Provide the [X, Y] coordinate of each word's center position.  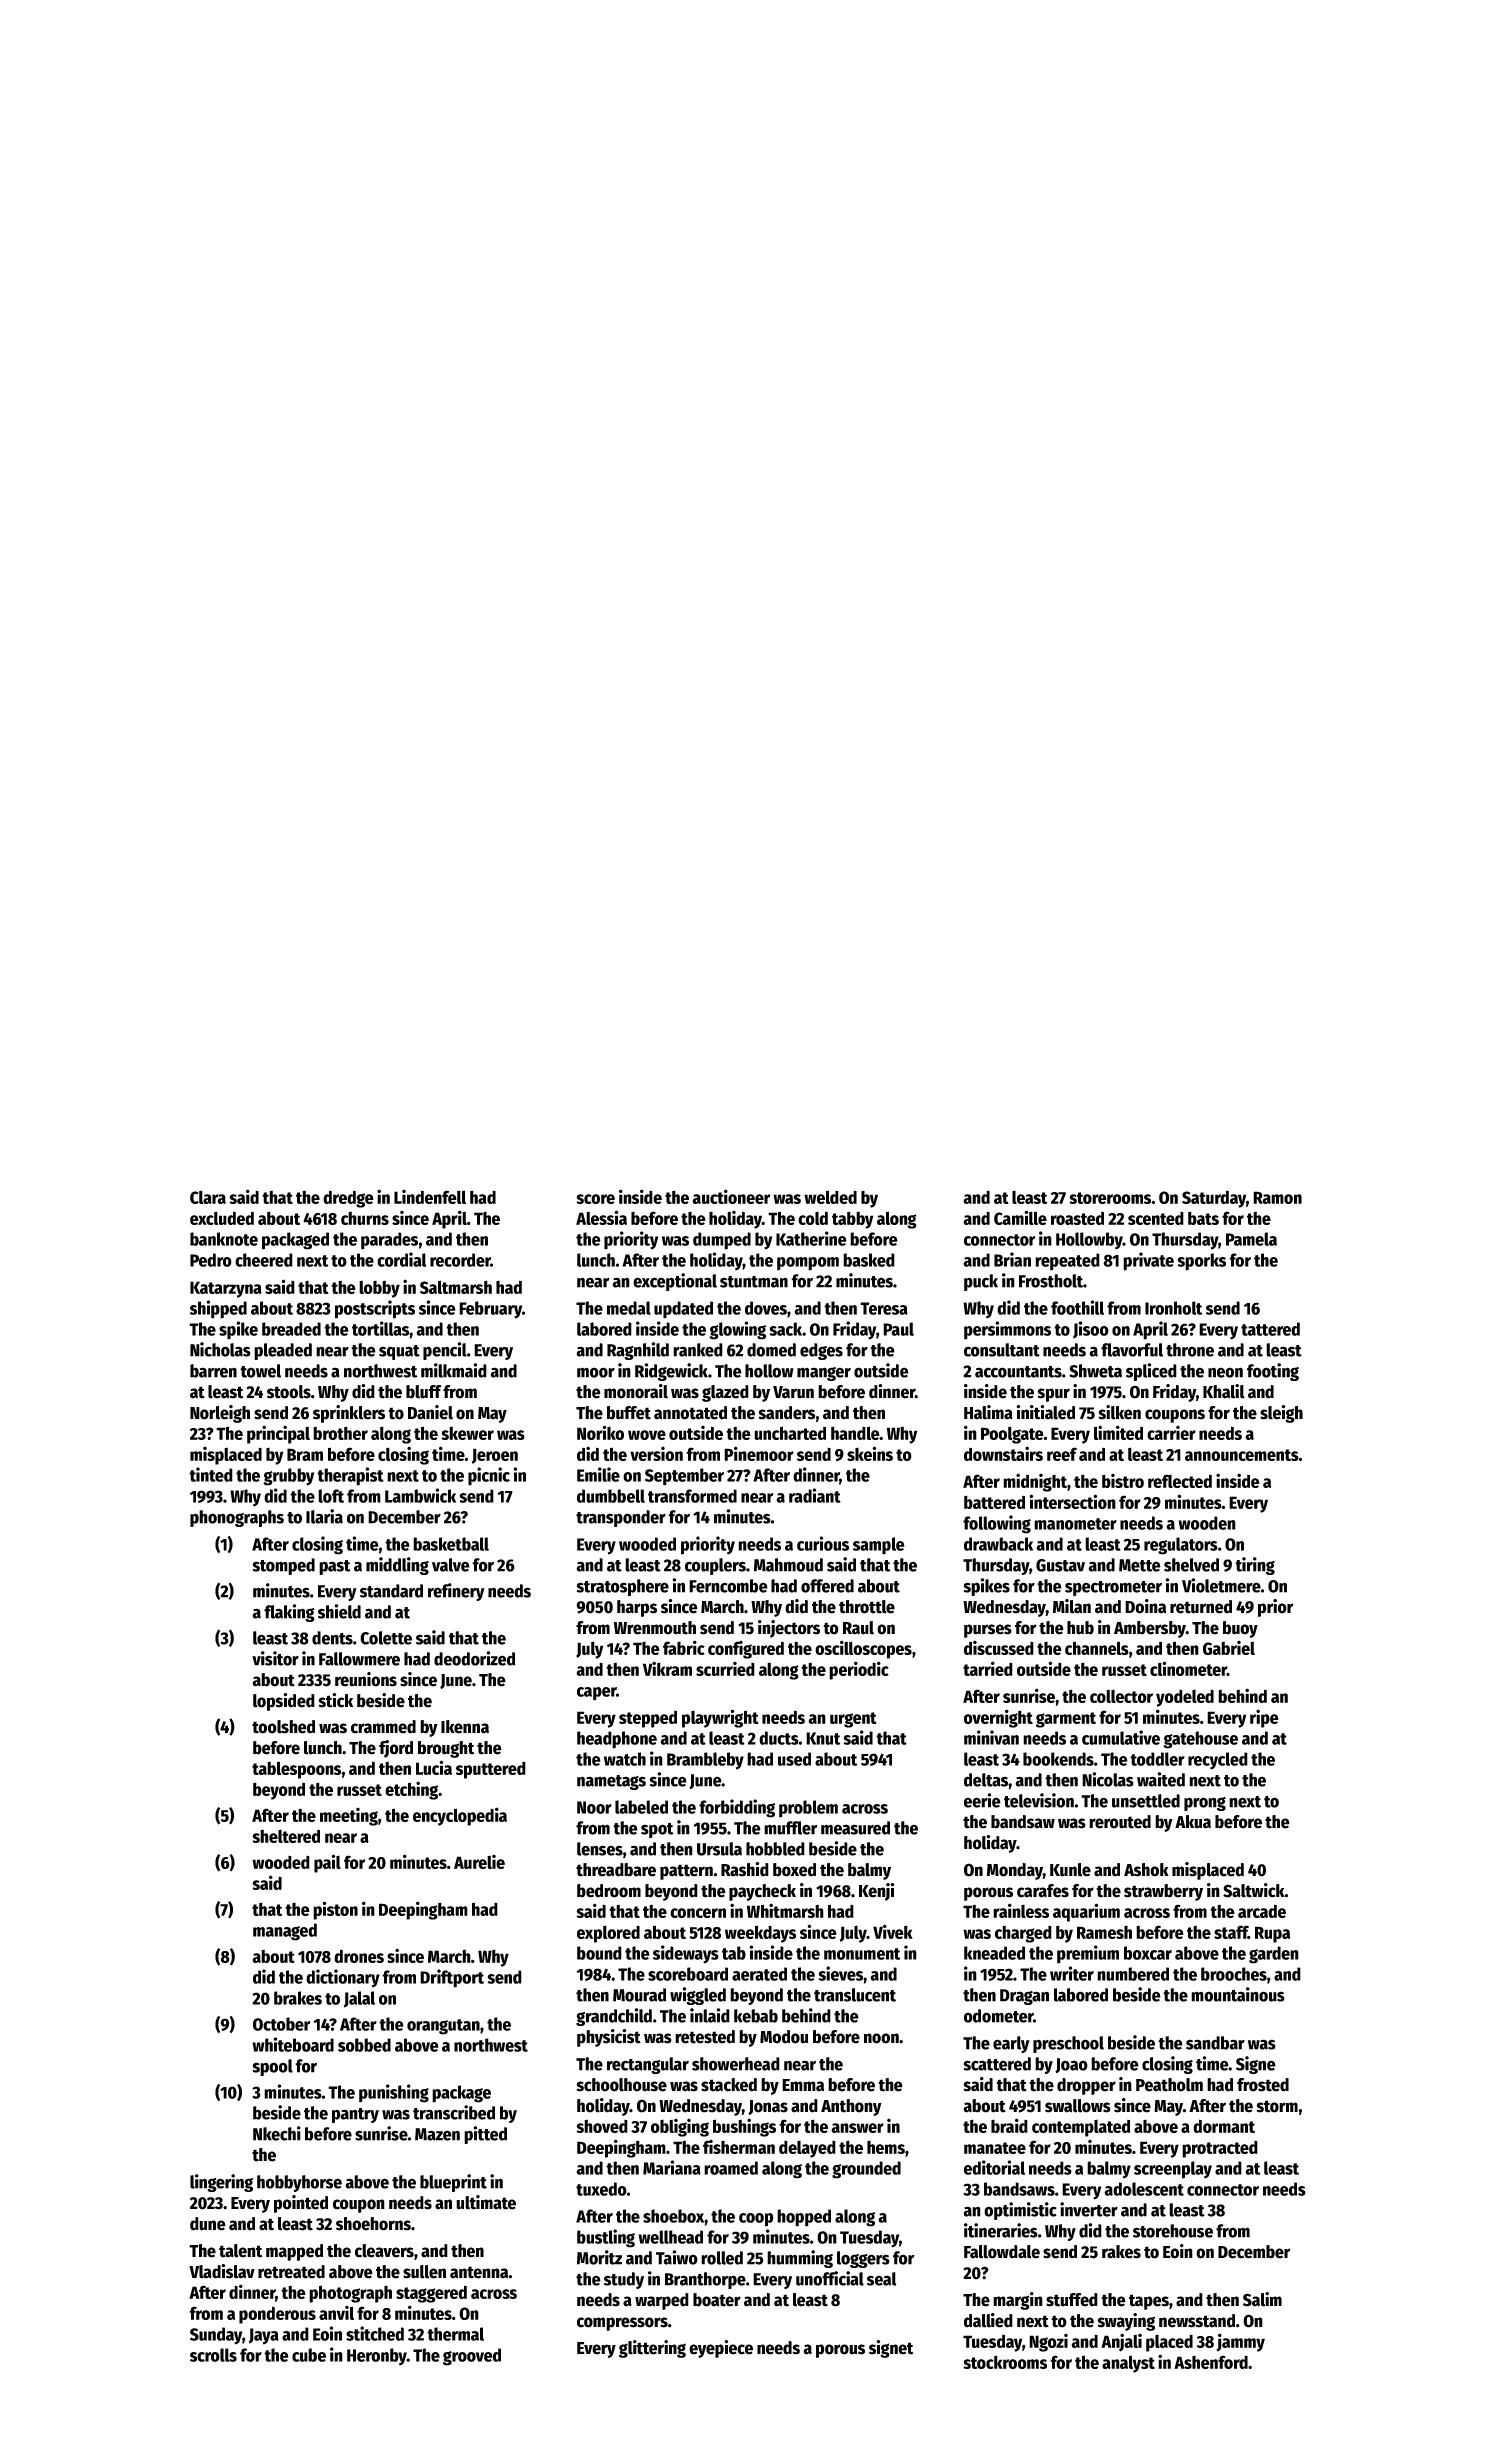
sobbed [364, 2045]
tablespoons [296, 1770]
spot [657, 1830]
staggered [431, 2294]
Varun [793, 1392]
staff [1231, 1932]
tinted [211, 1474]
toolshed [283, 1727]
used [794, 1759]
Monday [1015, 1871]
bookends [1058, 1759]
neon [1225, 1372]
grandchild [614, 2017]
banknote [224, 1239]
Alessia [601, 1217]
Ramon [1277, 1197]
